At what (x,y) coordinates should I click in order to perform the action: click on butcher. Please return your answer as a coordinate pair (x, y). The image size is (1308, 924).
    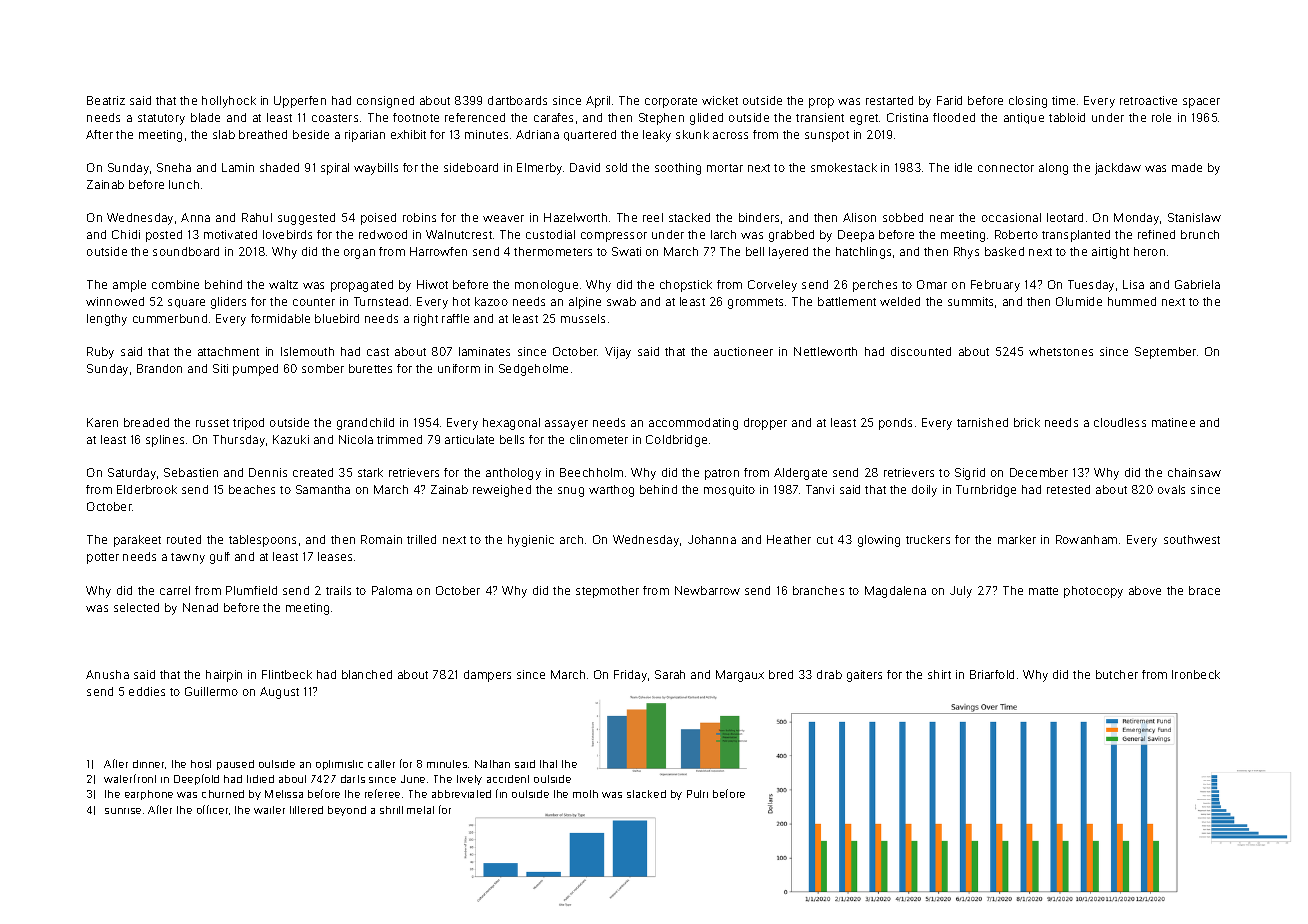
    Looking at the image, I should click on (1117, 674).
